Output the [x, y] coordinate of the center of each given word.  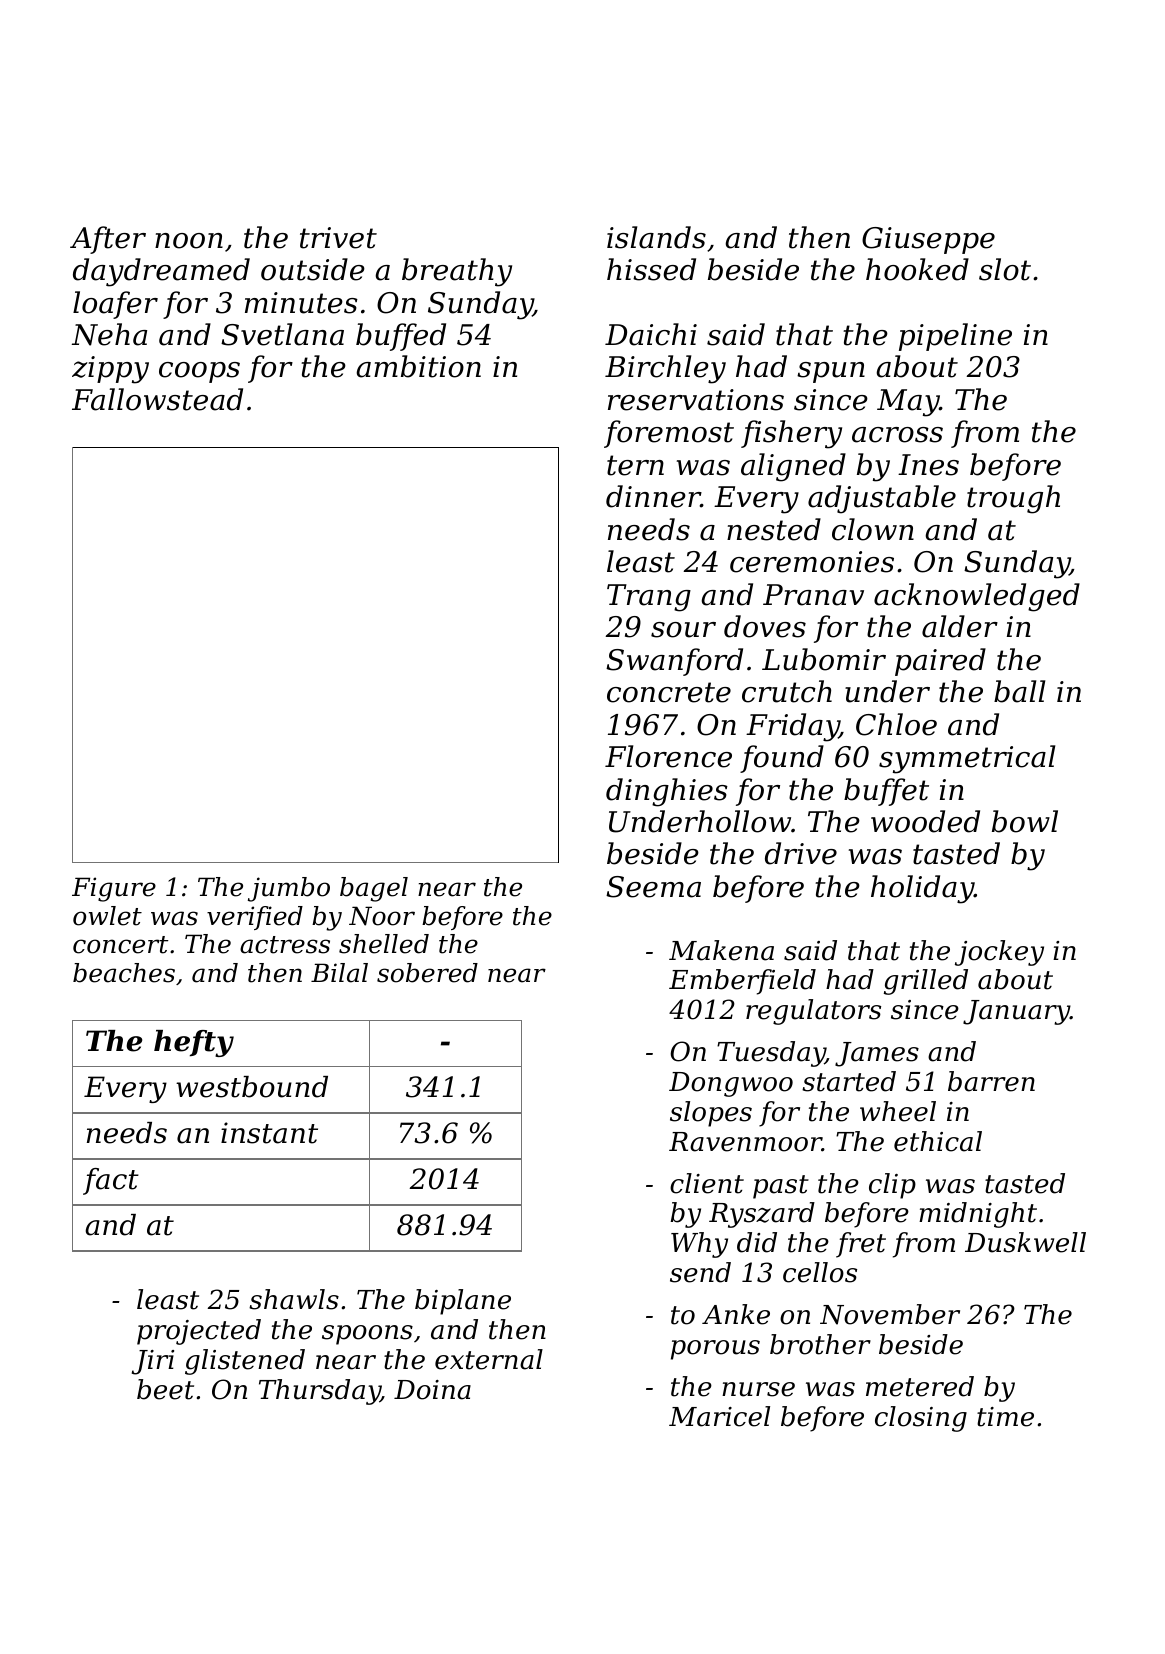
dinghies [667, 792]
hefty [194, 1043]
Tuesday [771, 1054]
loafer [115, 305]
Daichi [651, 334]
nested [774, 529]
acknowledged [977, 597]
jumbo [289, 889]
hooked [917, 269]
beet [165, 1389]
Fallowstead [157, 399]
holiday [922, 889]
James [877, 1054]
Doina [432, 1390]
